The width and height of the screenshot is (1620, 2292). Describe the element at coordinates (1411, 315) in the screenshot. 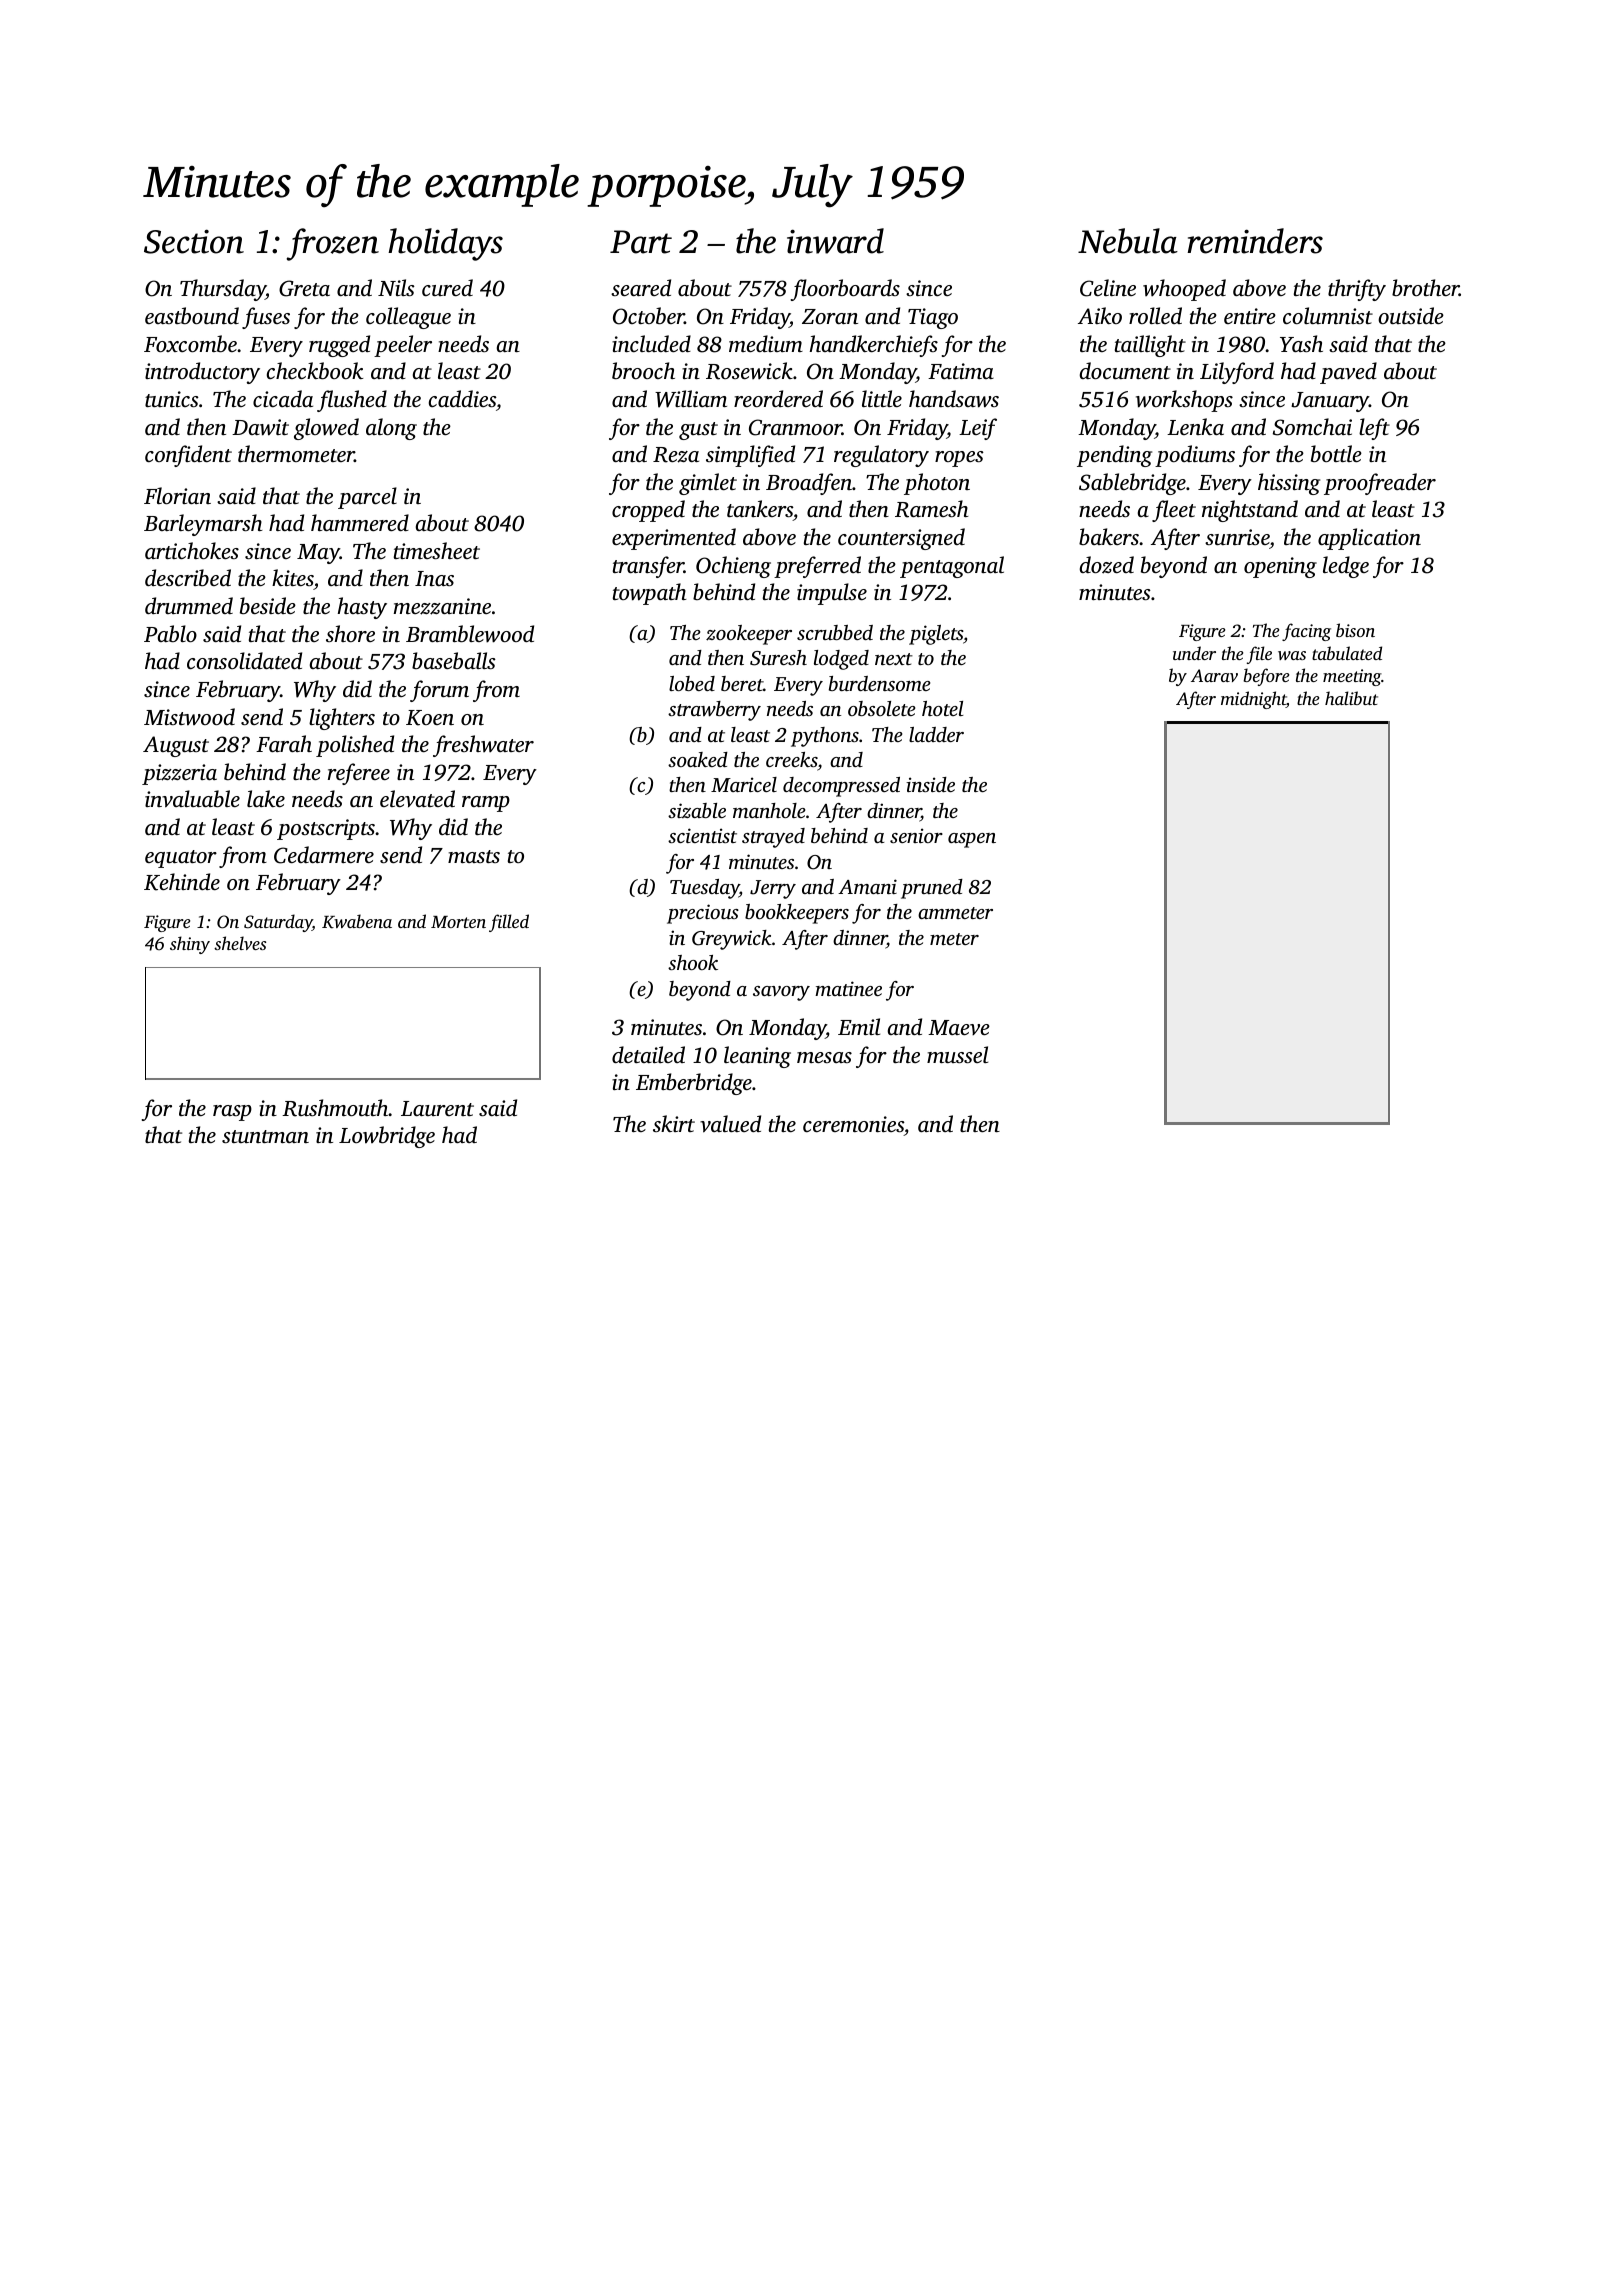

I see `outside` at that location.
